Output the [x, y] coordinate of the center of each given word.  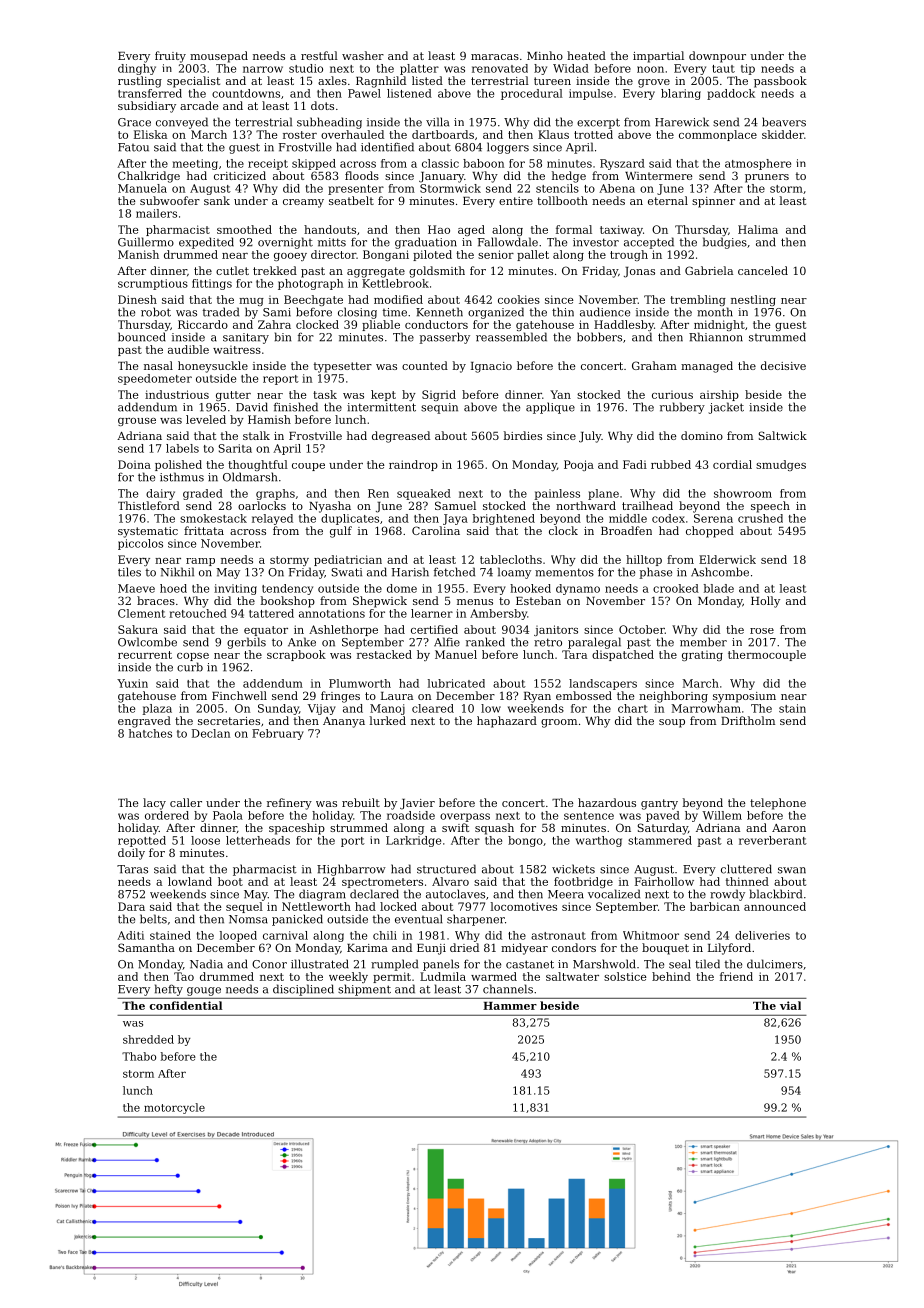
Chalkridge [149, 177]
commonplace [718, 135]
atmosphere [758, 164]
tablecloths [511, 559]
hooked [530, 588]
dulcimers [775, 964]
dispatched [623, 655]
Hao [439, 229]
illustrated [320, 964]
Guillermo [146, 242]
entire [516, 201]
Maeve [136, 588]
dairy [160, 494]
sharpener [476, 920]
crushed [760, 518]
